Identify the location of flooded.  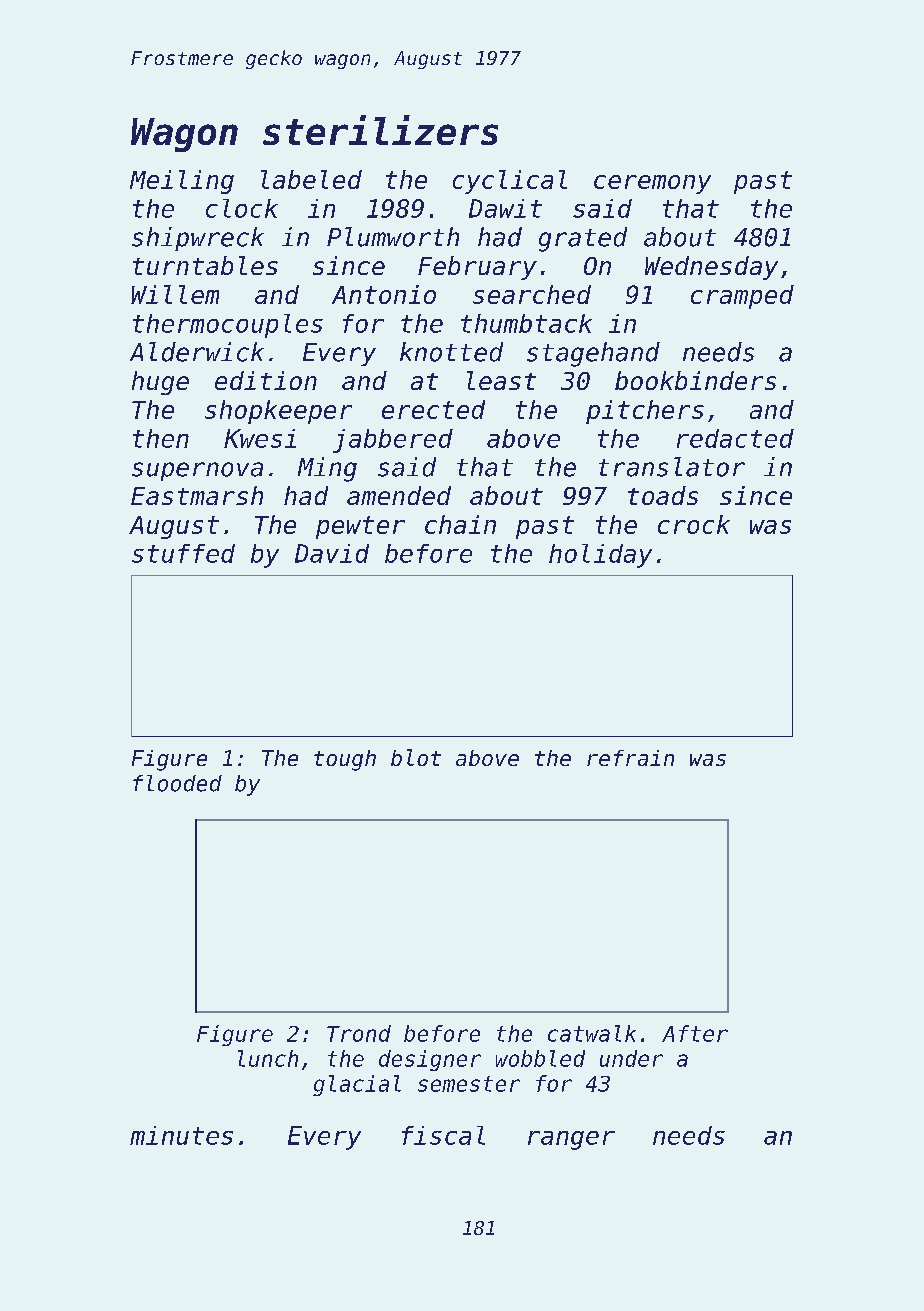
(177, 783).
